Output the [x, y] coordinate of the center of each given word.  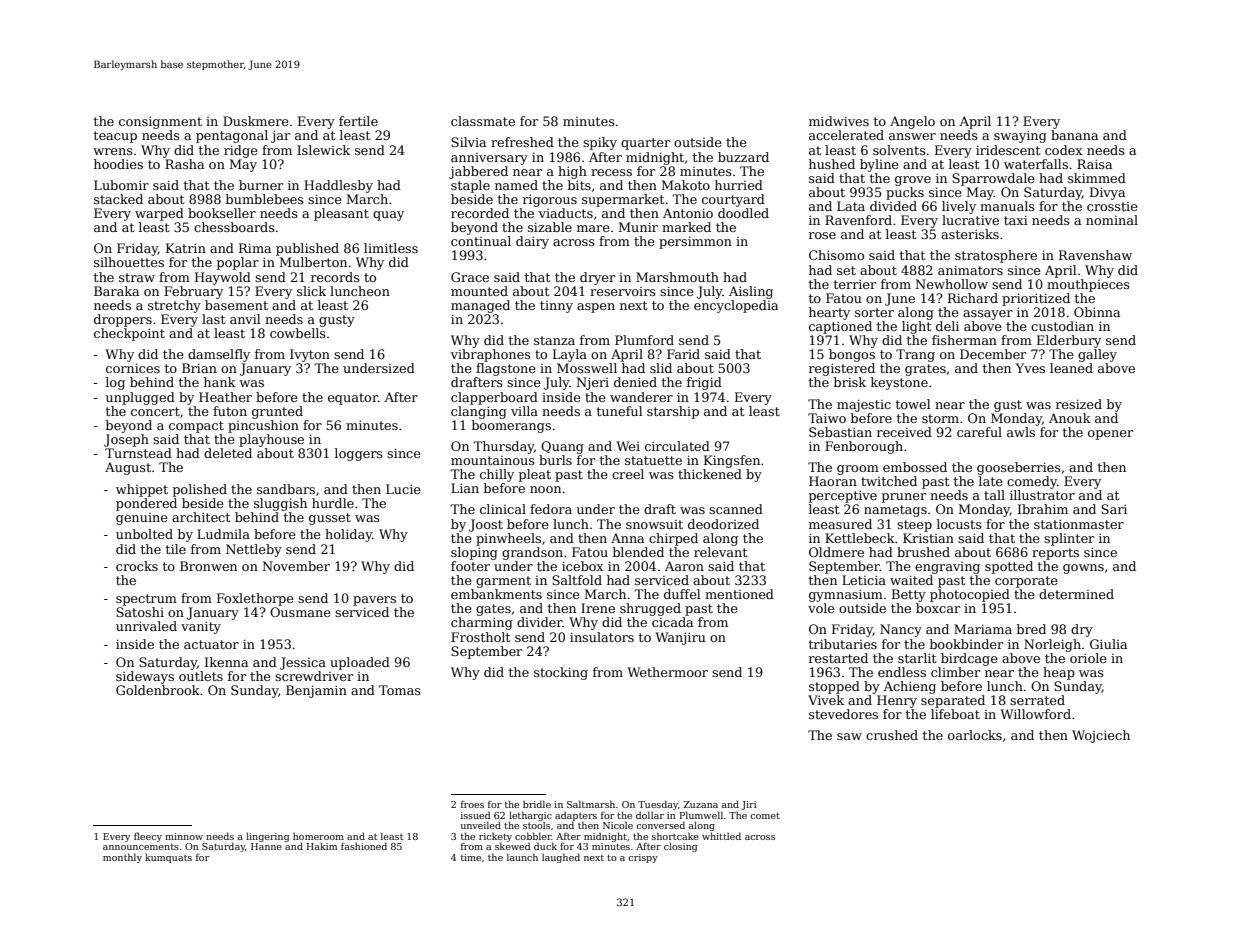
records [335, 277]
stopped [834, 687]
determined [1076, 594]
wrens [113, 151]
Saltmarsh [591, 804]
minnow [184, 836]
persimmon [695, 242]
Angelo [912, 122]
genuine [142, 519]
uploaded [360, 663]
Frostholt [480, 637]
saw [849, 736]
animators [970, 270]
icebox [583, 566]
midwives [839, 121]
